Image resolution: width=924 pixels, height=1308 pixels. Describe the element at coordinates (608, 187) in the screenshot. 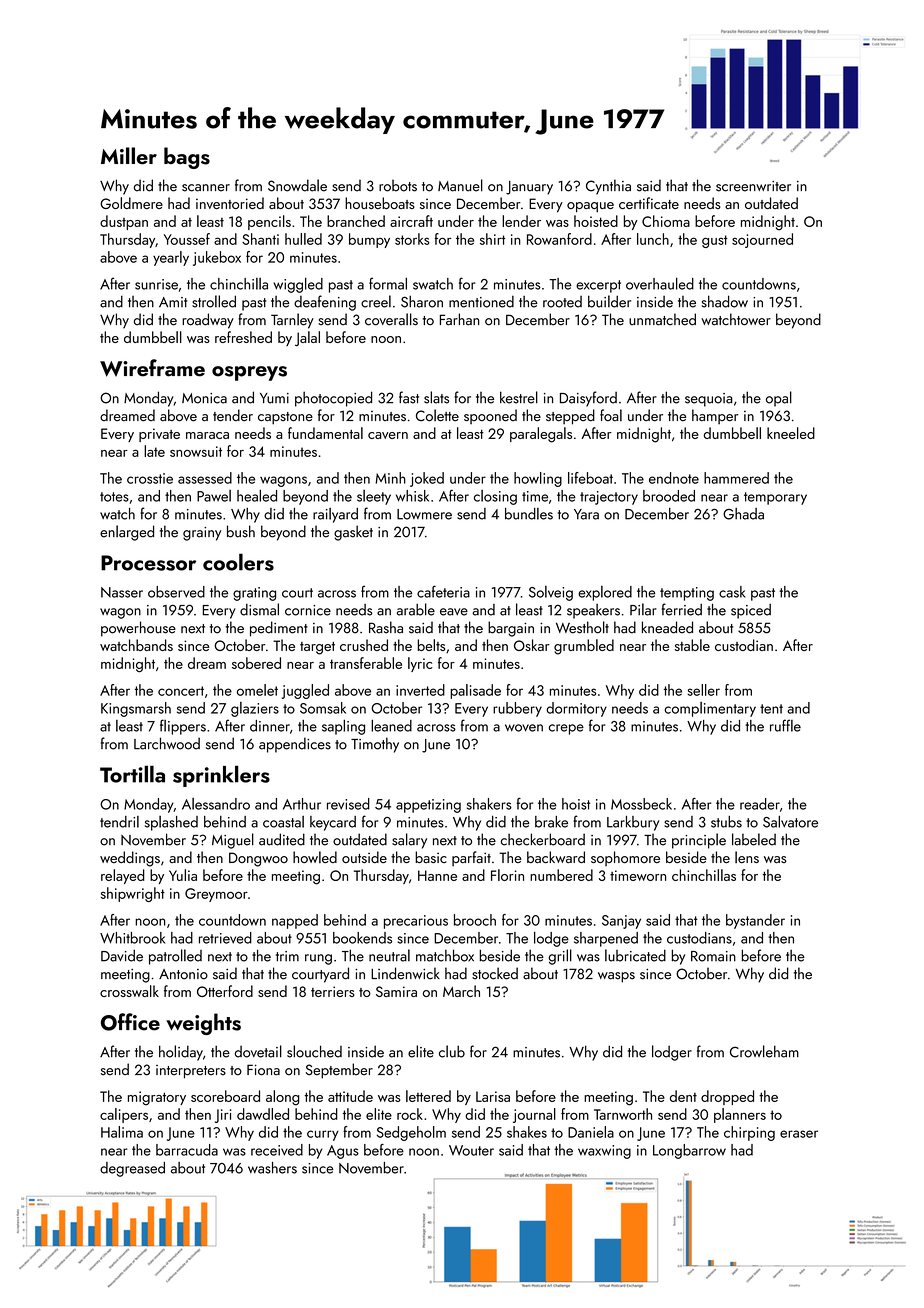

I see `Cynthia` at that location.
